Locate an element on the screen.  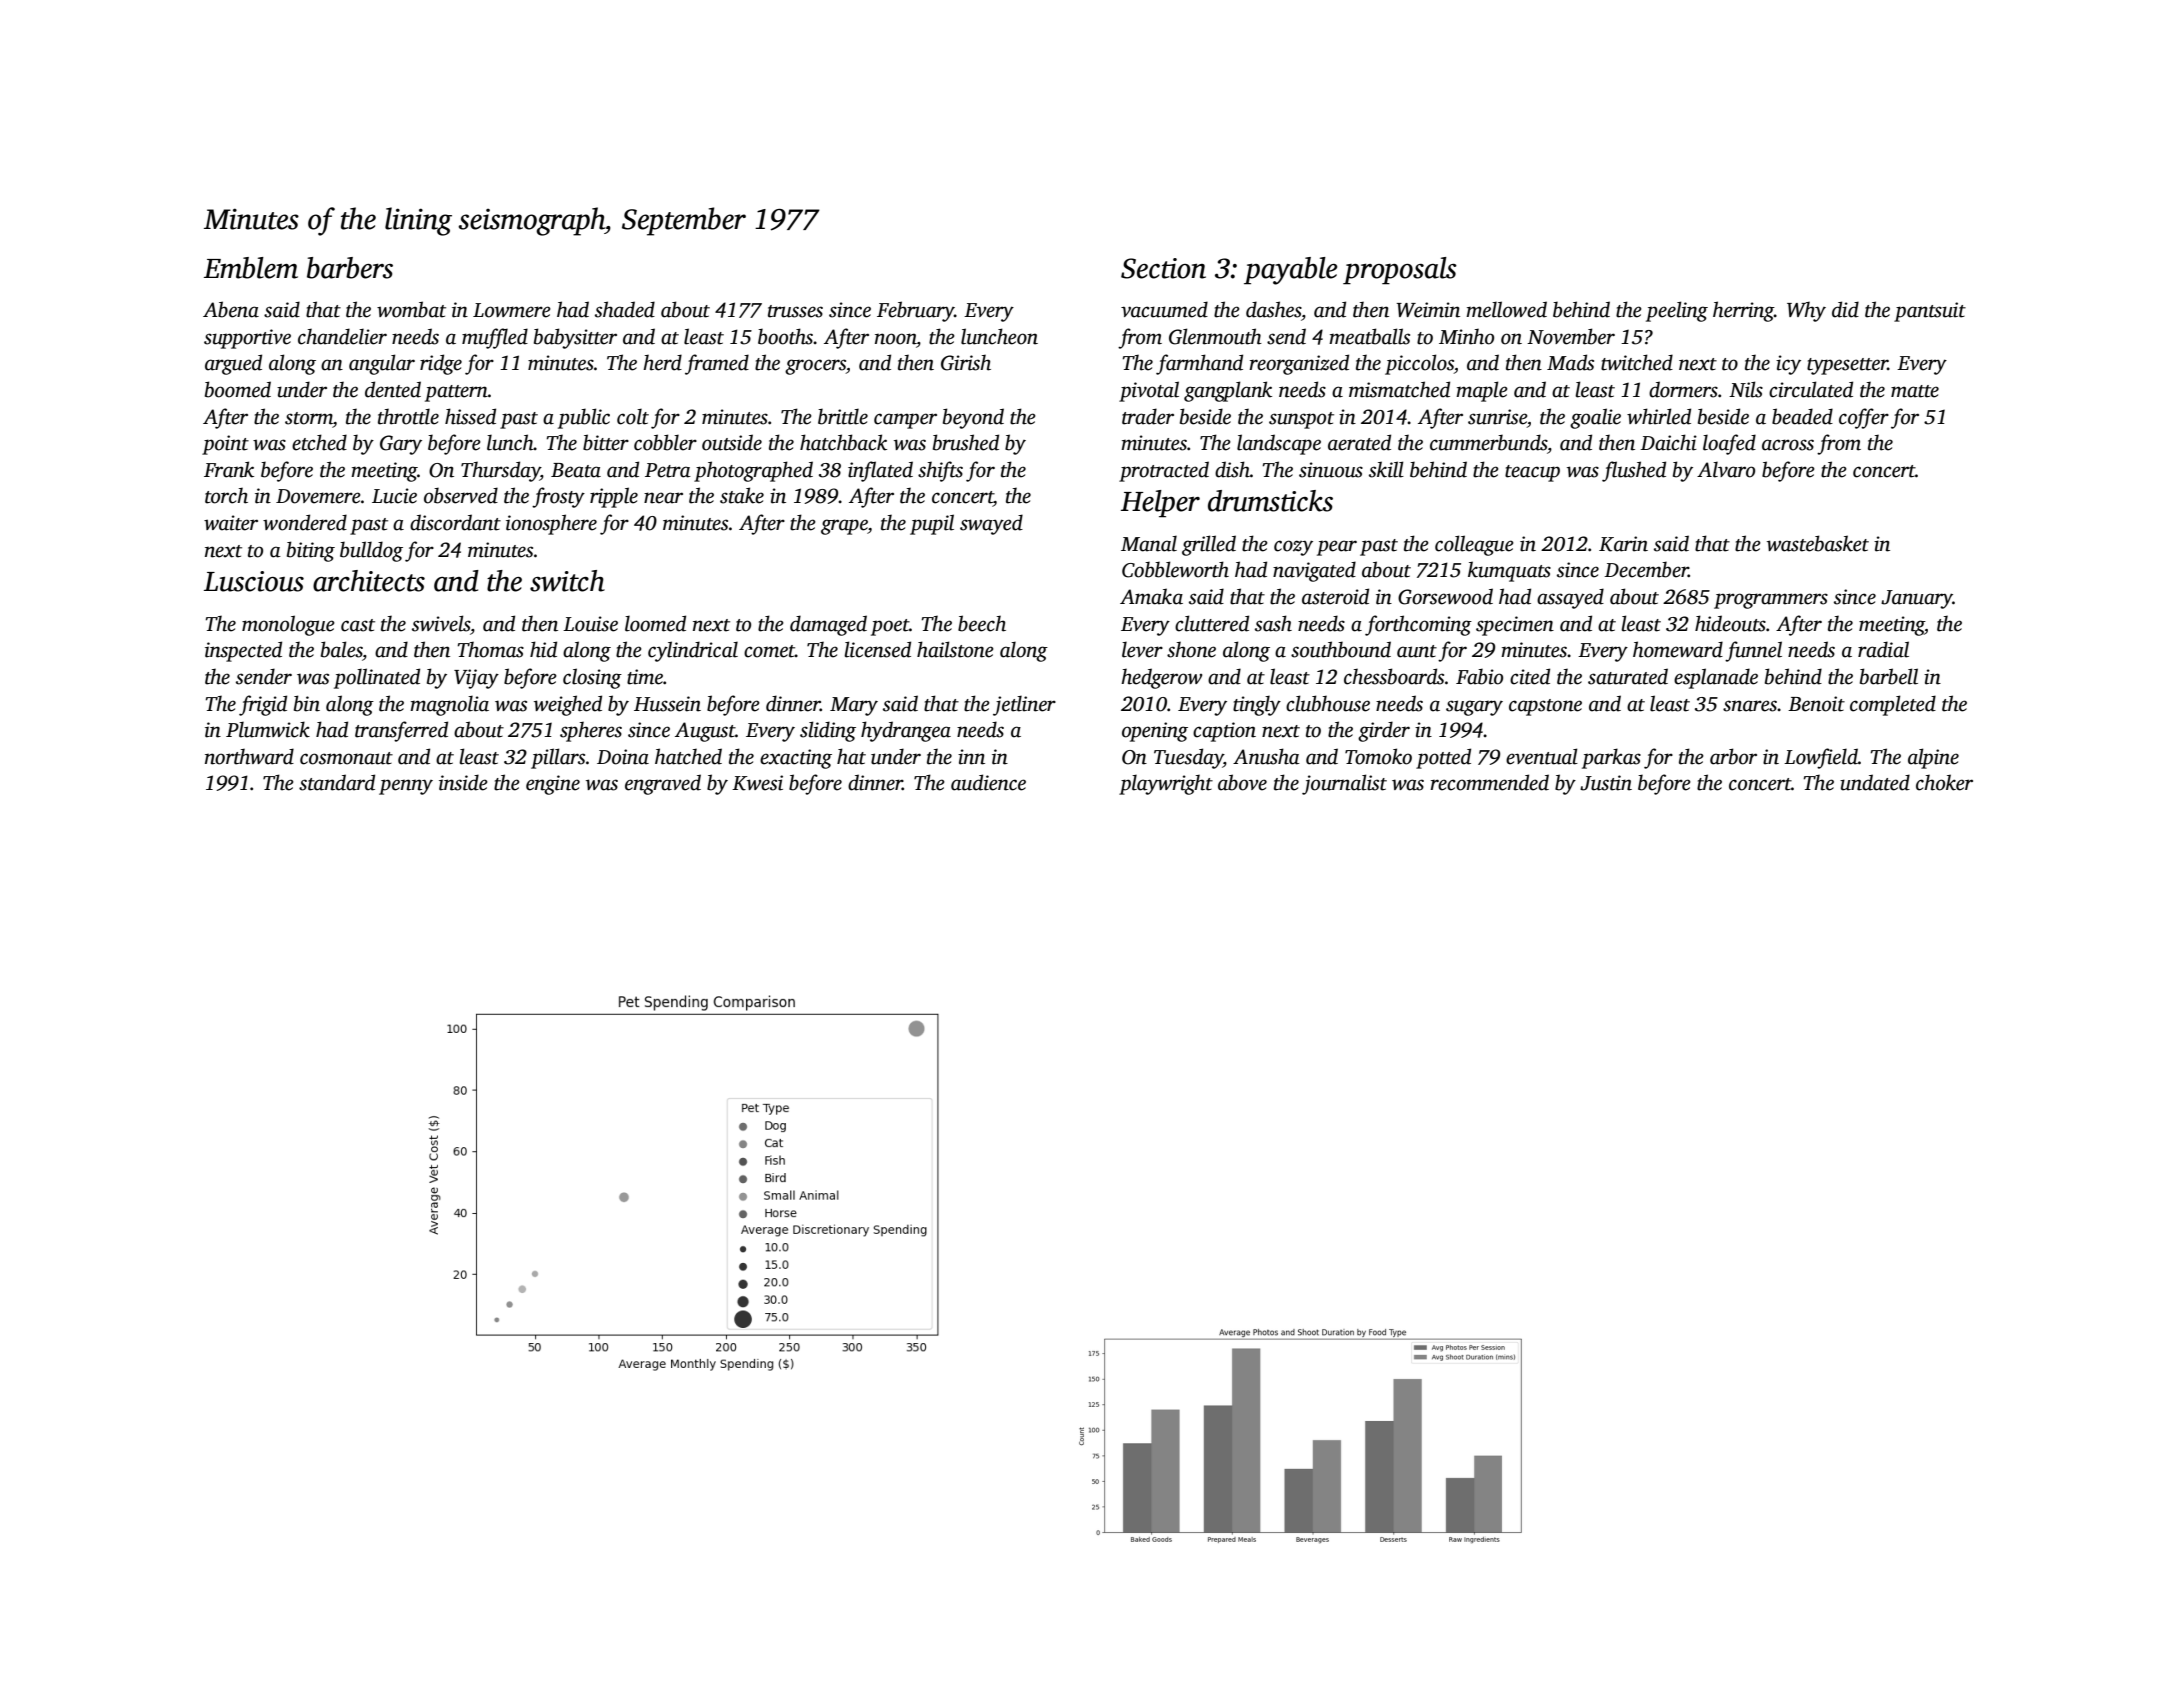
Plumwick is located at coordinates (268, 729).
